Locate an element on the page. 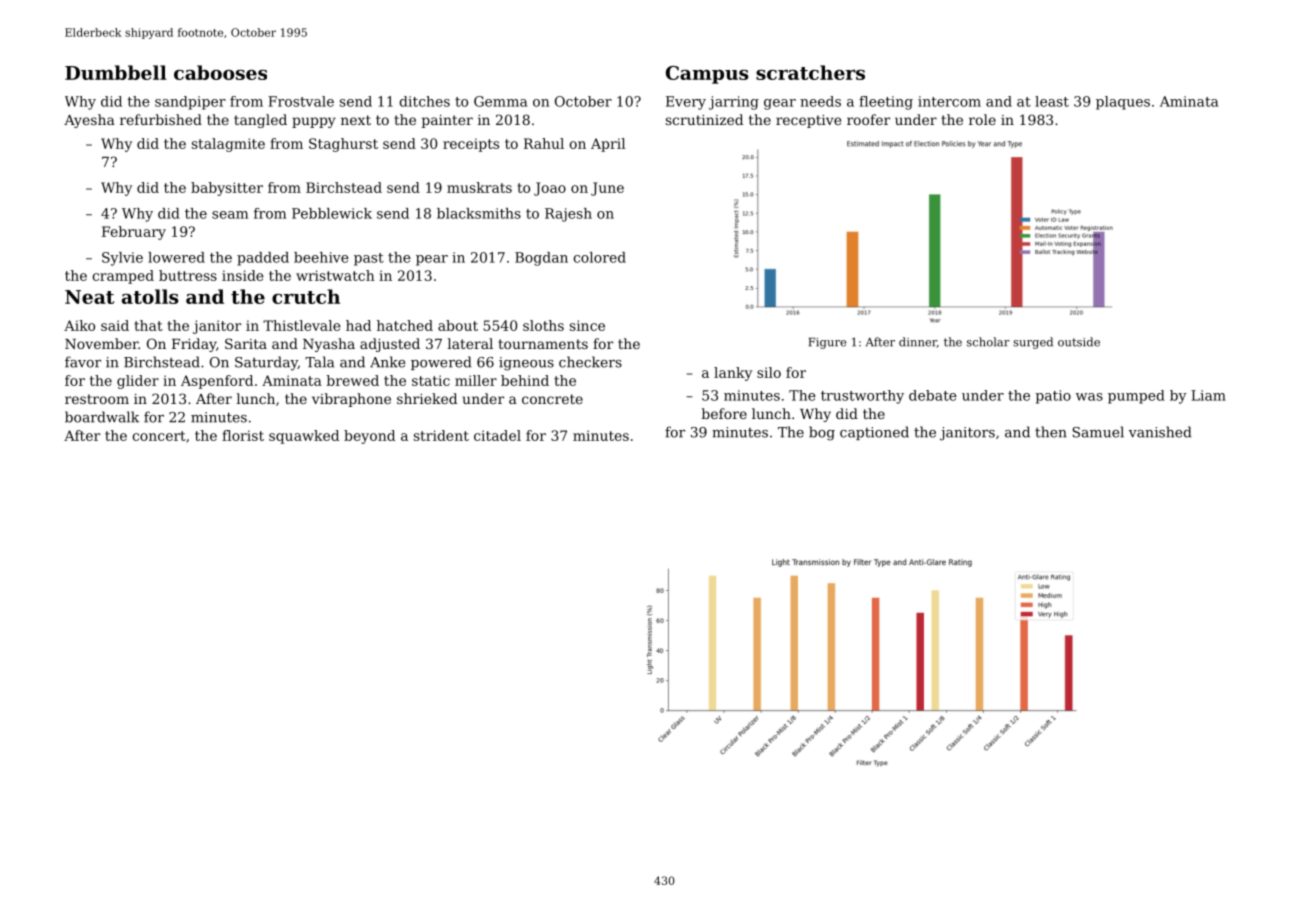 This image has width=1308, height=924. role is located at coordinates (982, 119).
